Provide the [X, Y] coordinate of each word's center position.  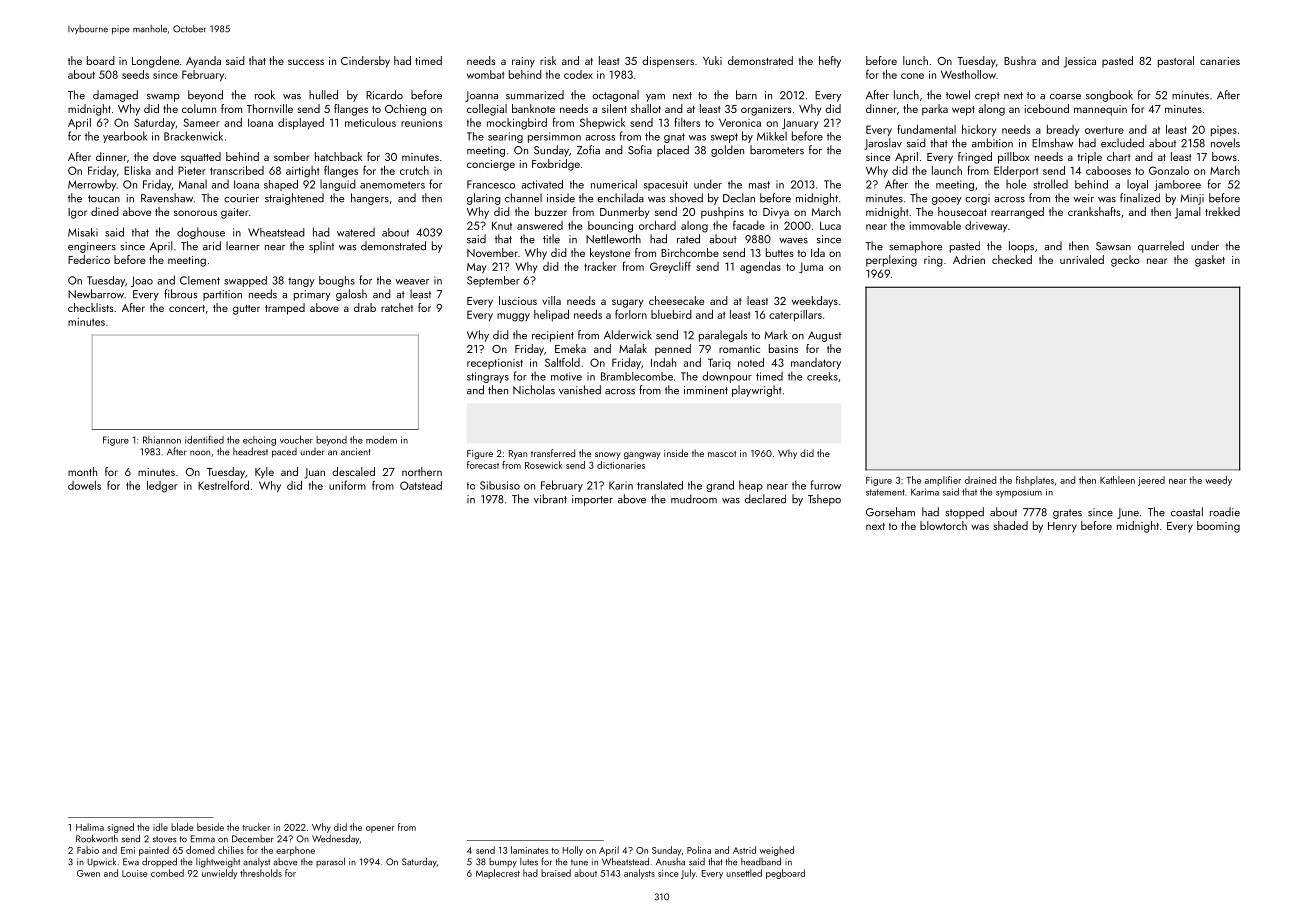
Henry [1062, 527]
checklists [90, 307]
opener [380, 829]
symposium [1019, 493]
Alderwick [628, 335]
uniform [347, 485]
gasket [1210, 261]
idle [160, 827]
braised [556, 873]
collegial [487, 110]
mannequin [1100, 110]
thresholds [261, 873]
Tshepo [824, 500]
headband [761, 862]
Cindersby [365, 62]
